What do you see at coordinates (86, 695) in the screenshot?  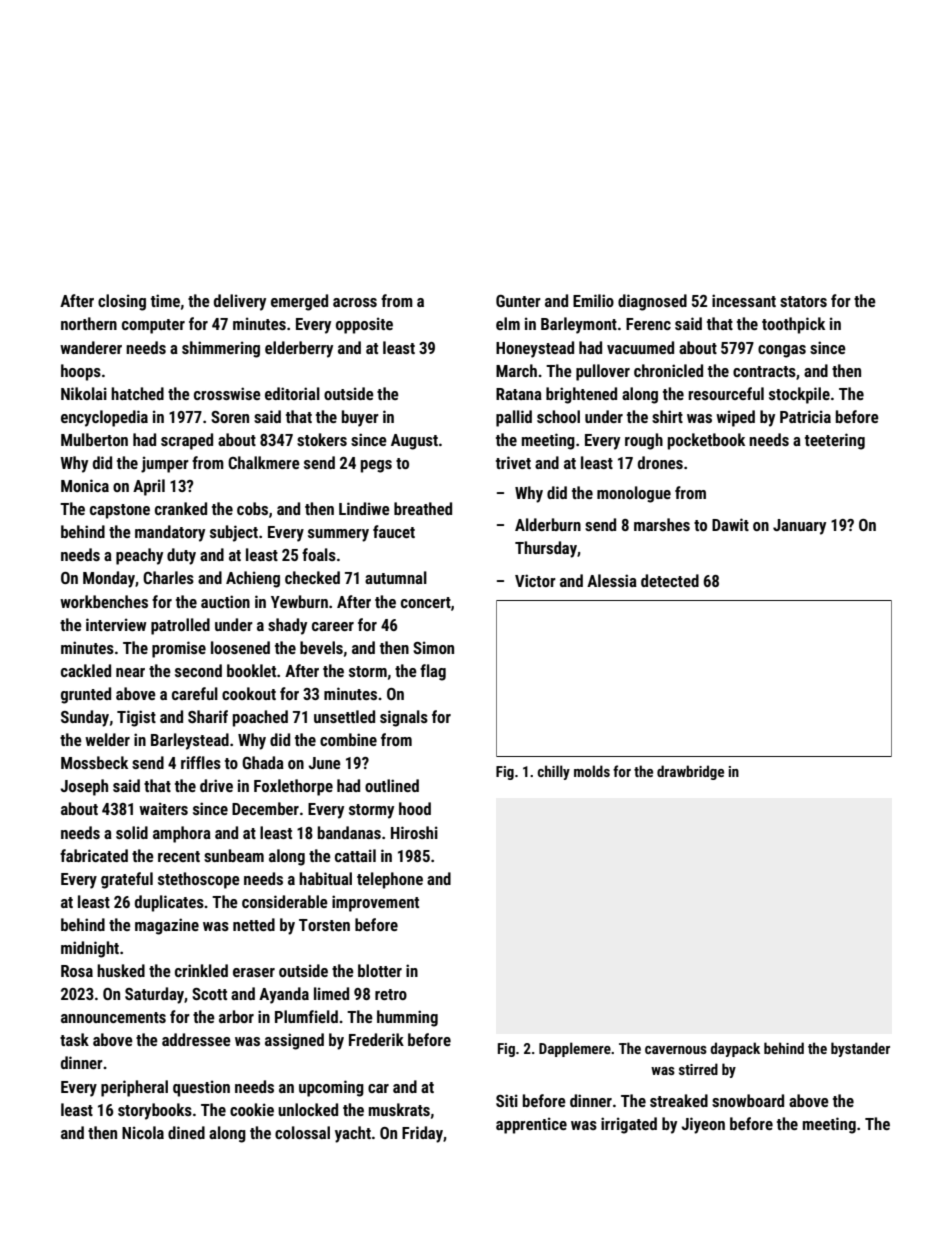 I see `grunted` at bounding box center [86, 695].
